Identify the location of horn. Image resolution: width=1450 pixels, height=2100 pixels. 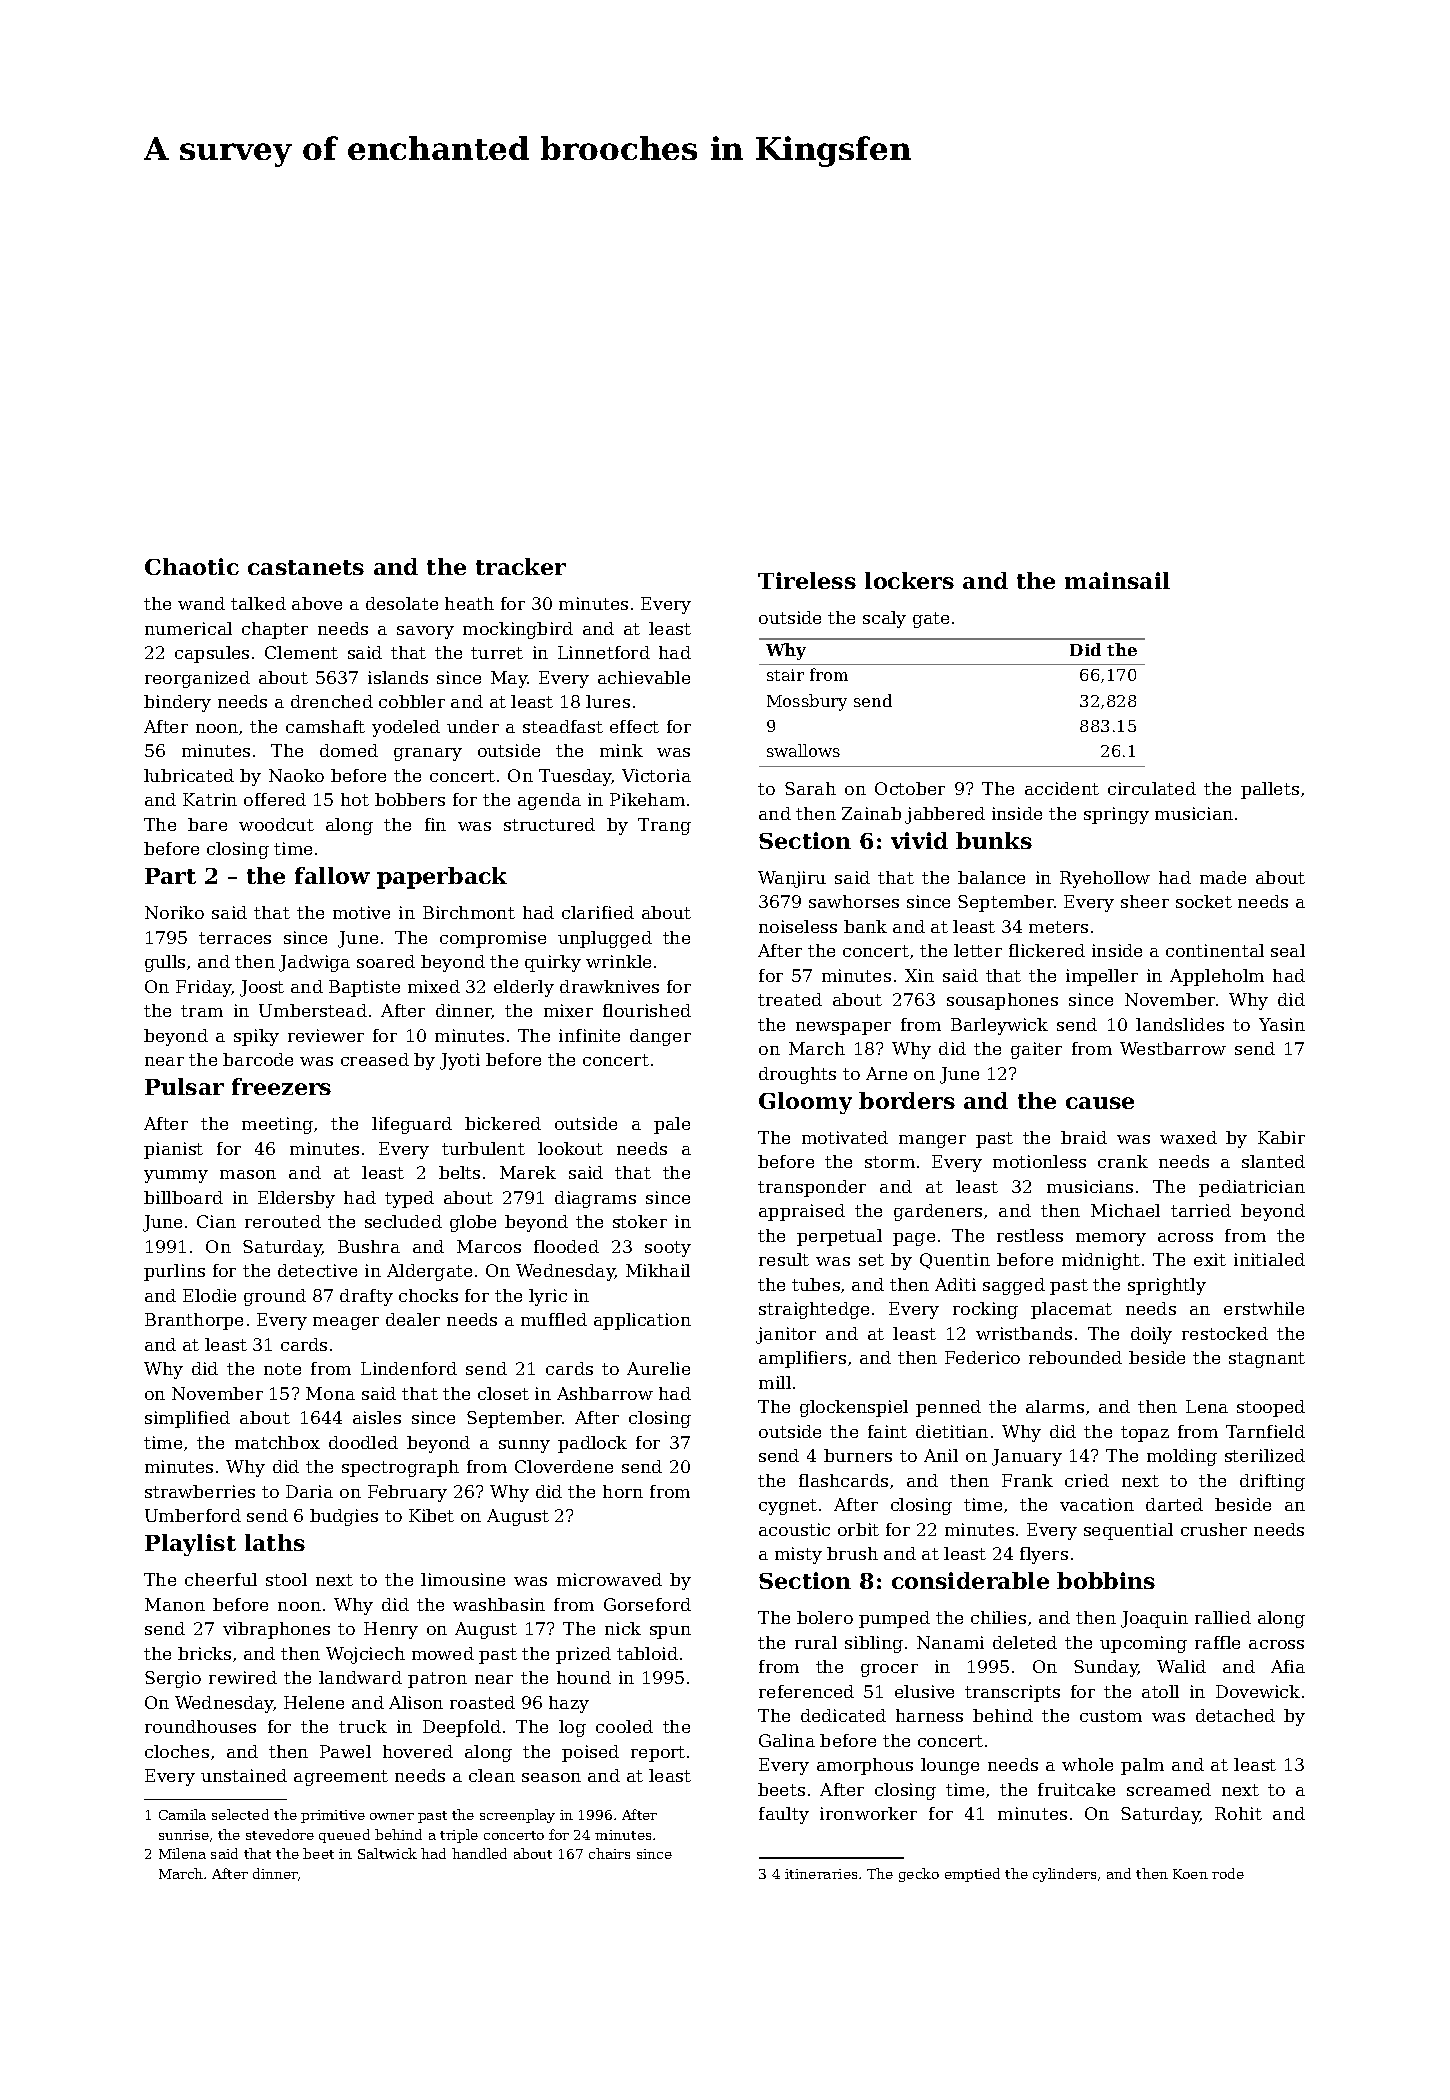
(623, 1491).
